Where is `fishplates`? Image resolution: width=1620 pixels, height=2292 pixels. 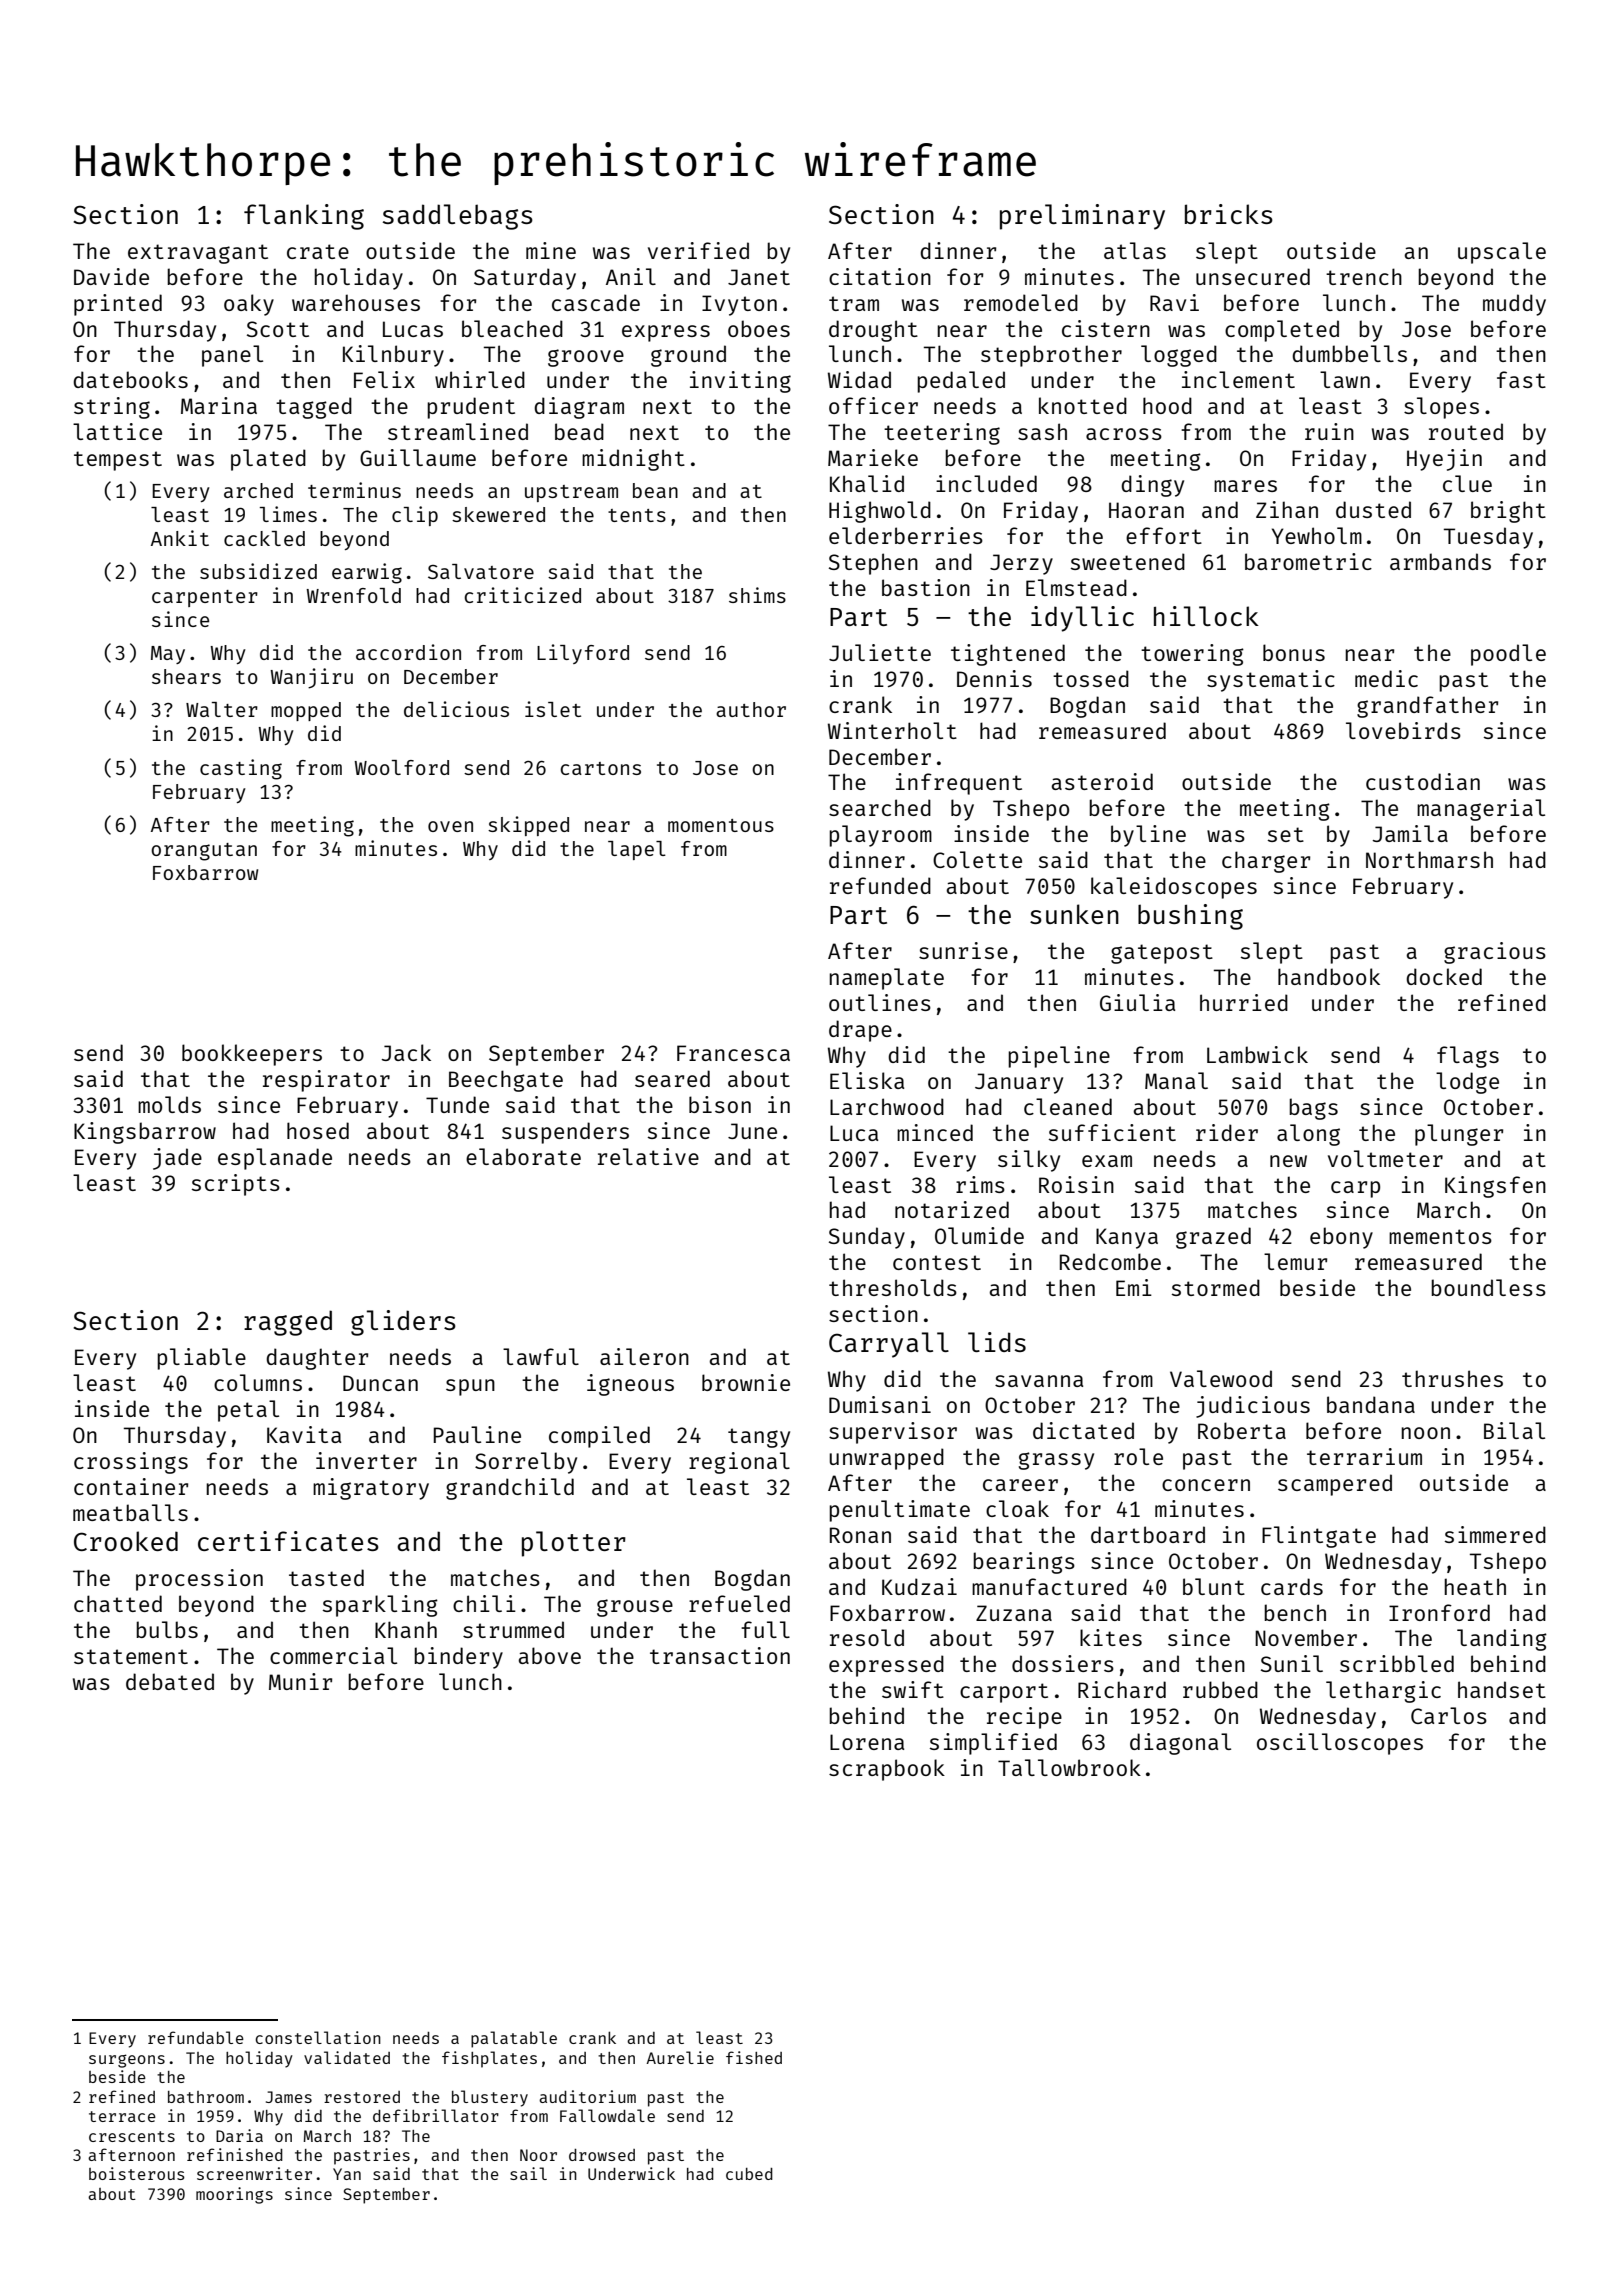 fishplates is located at coordinates (489, 2059).
